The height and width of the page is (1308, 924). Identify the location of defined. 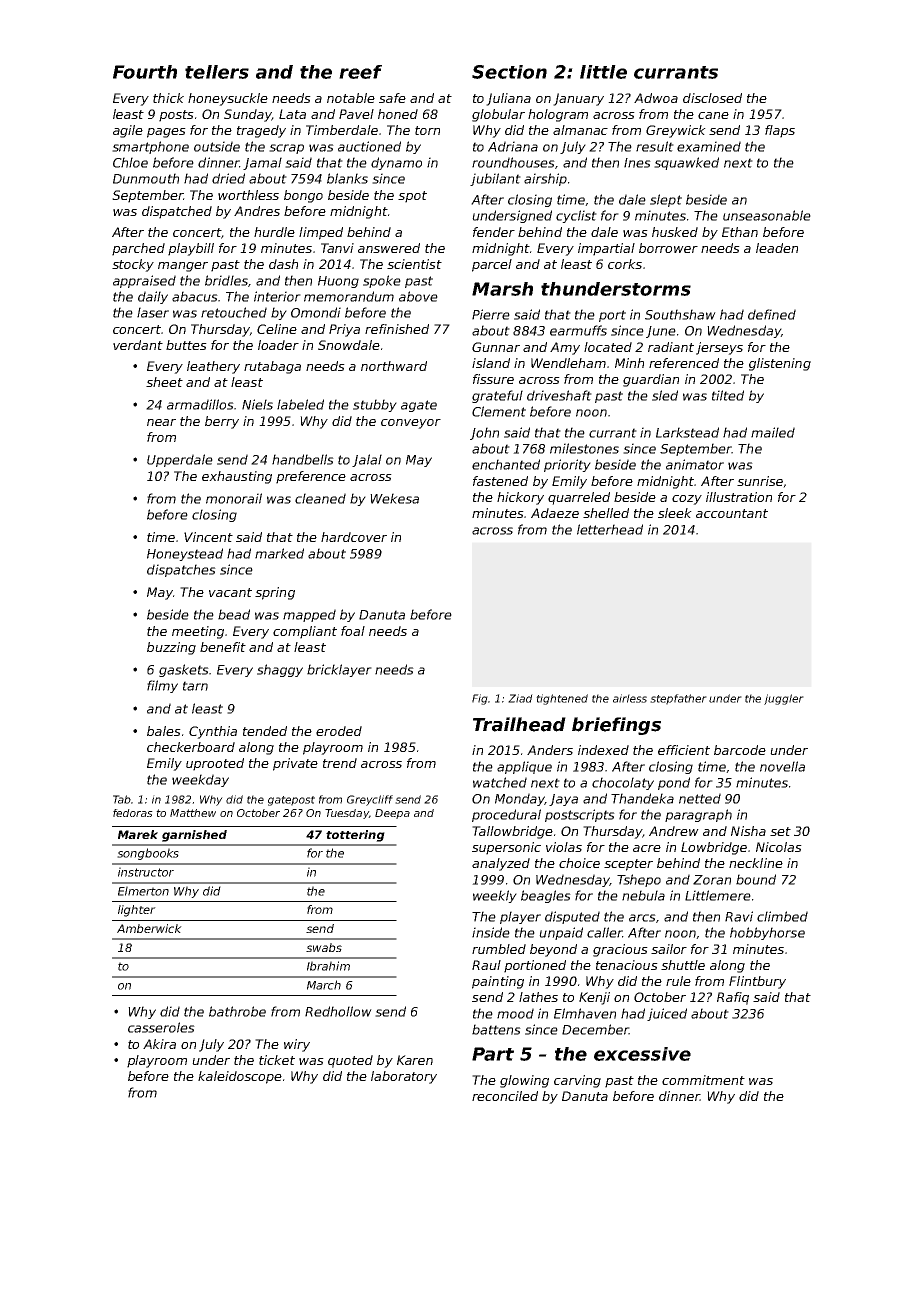
(772, 314).
